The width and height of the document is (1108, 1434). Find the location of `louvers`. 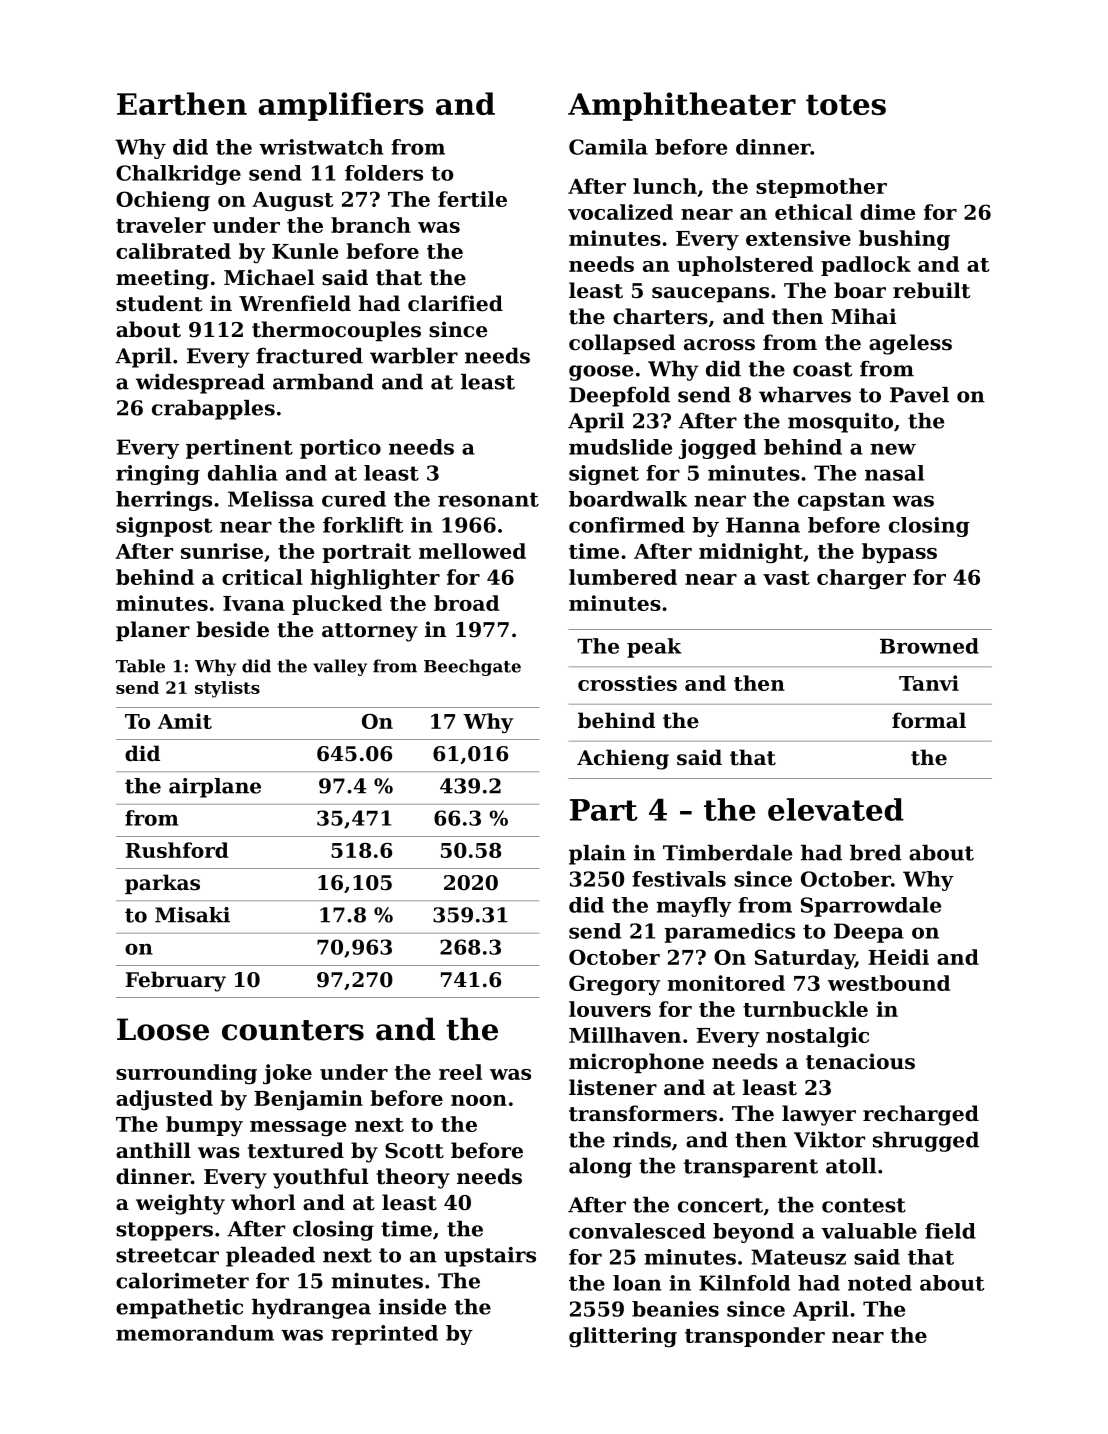

louvers is located at coordinates (610, 1009).
